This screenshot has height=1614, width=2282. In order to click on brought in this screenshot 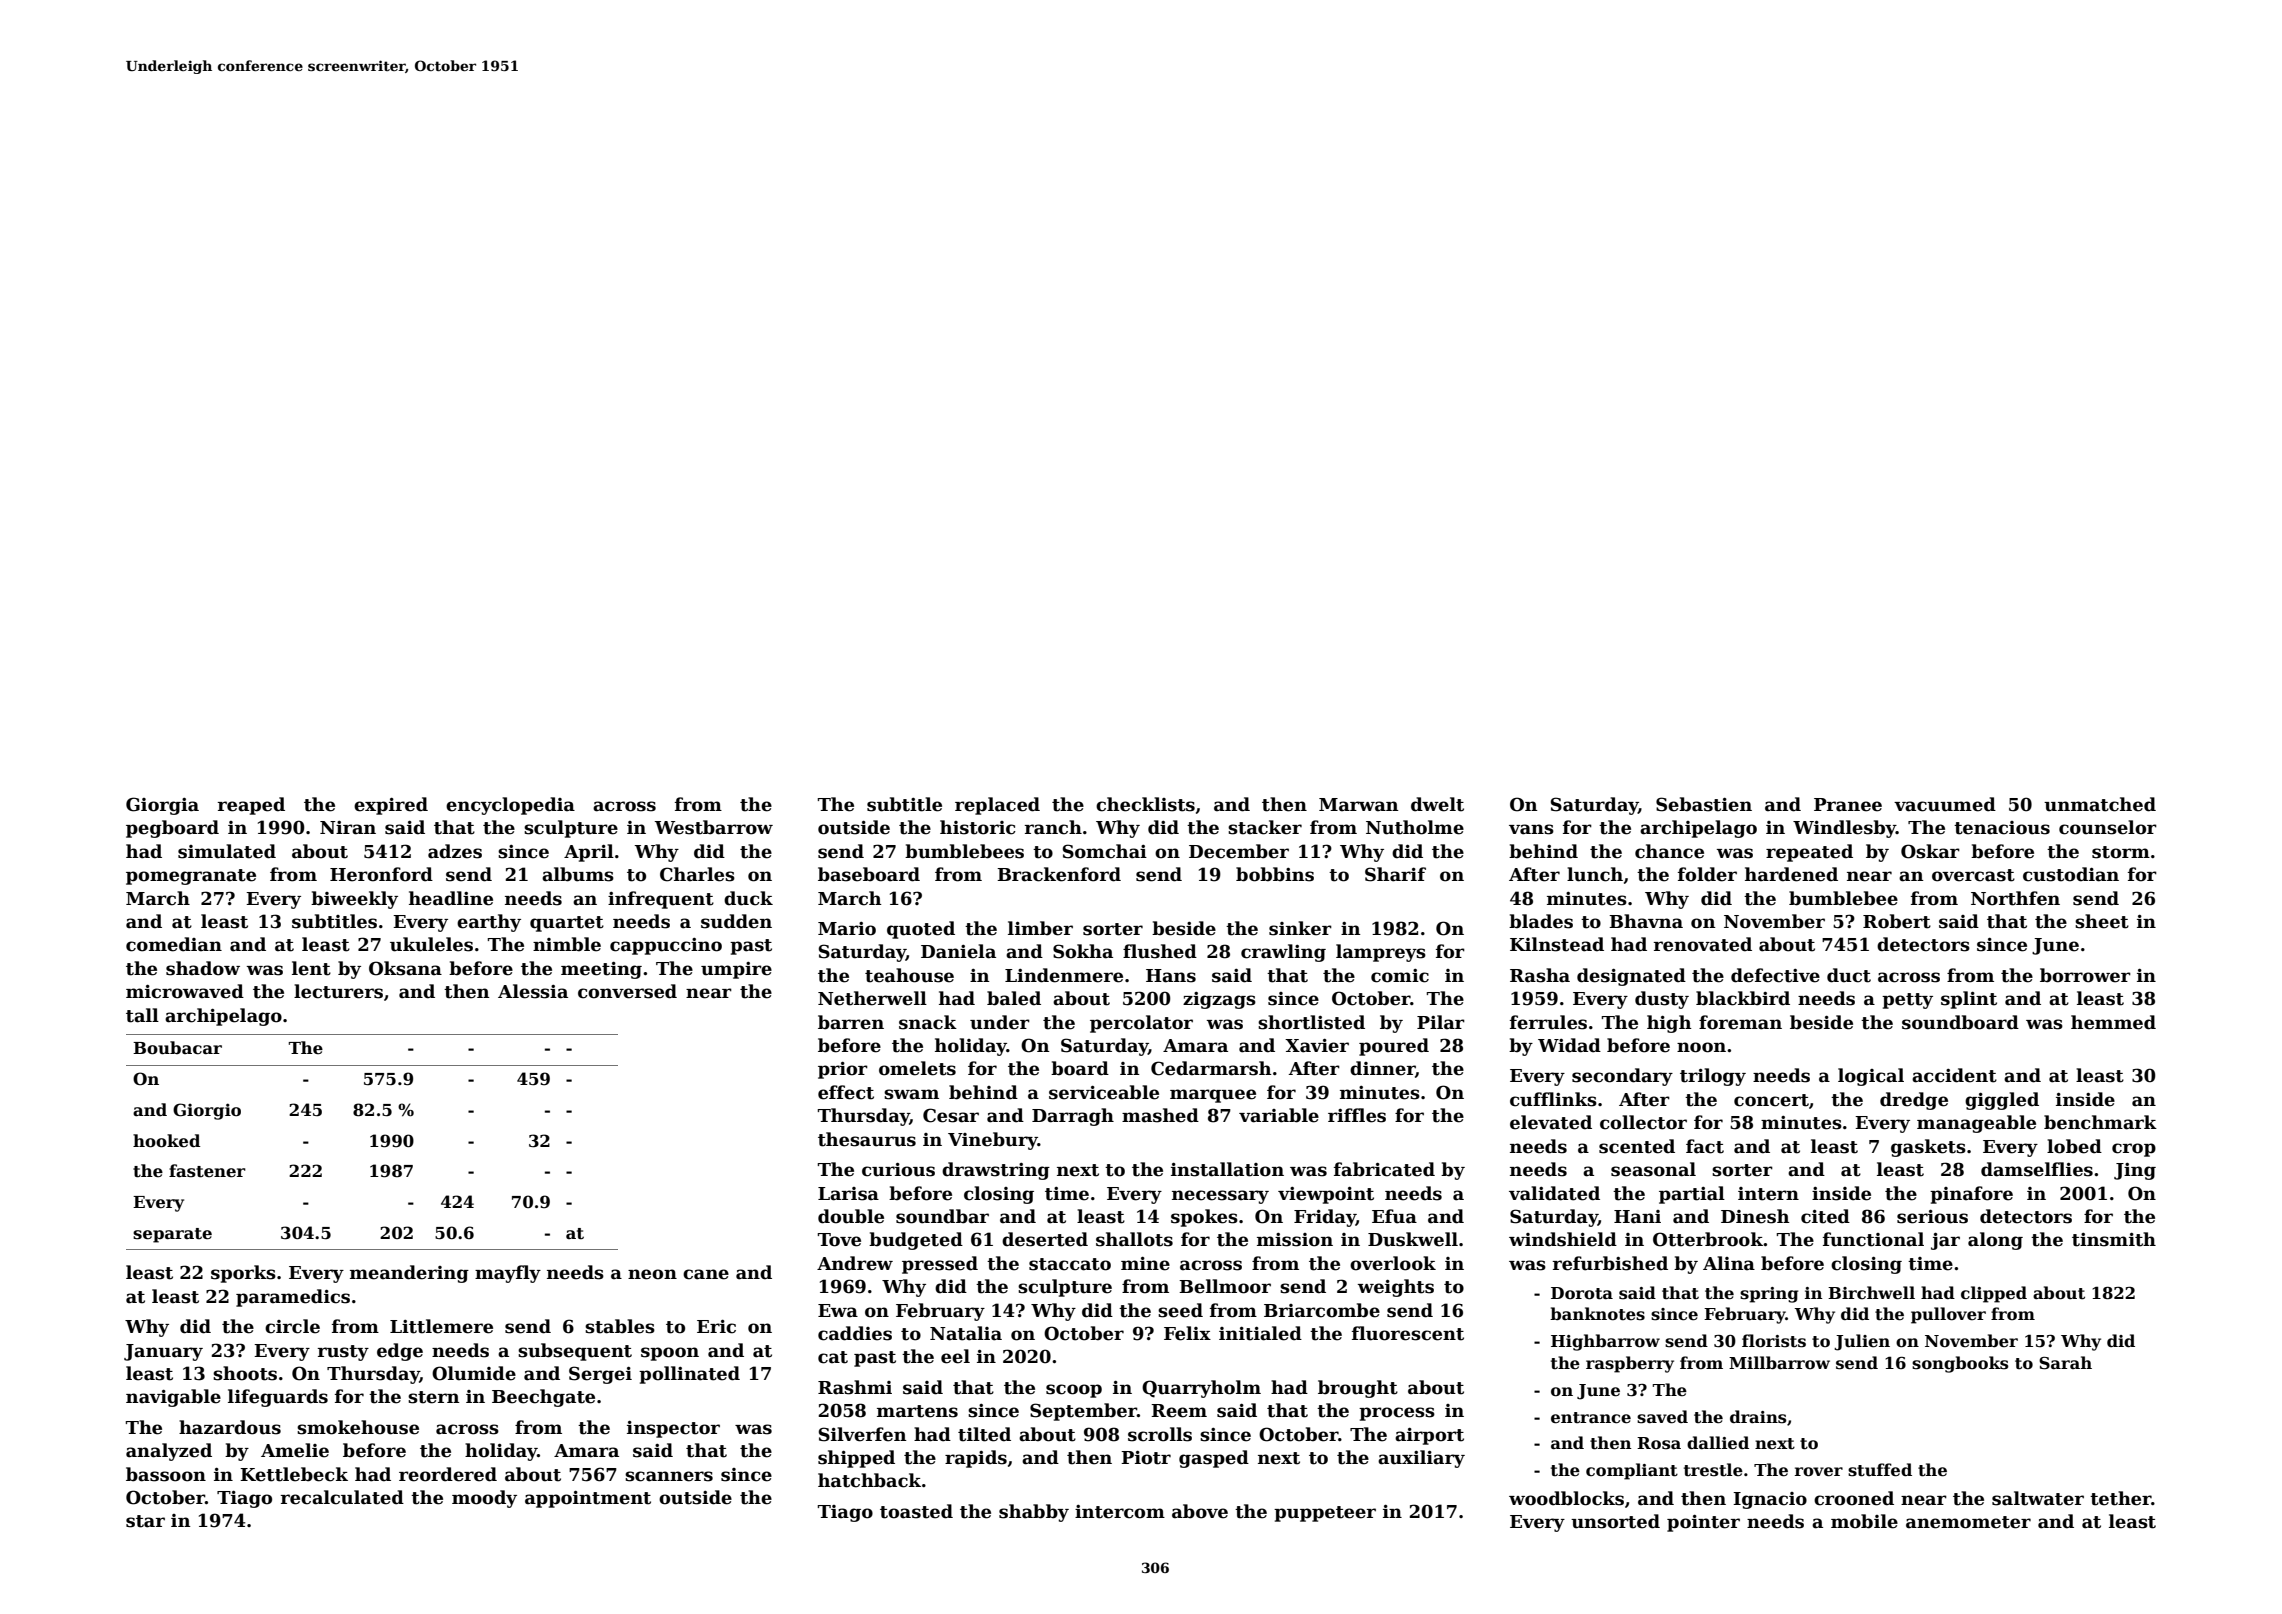, I will do `click(1358, 1389)`.
